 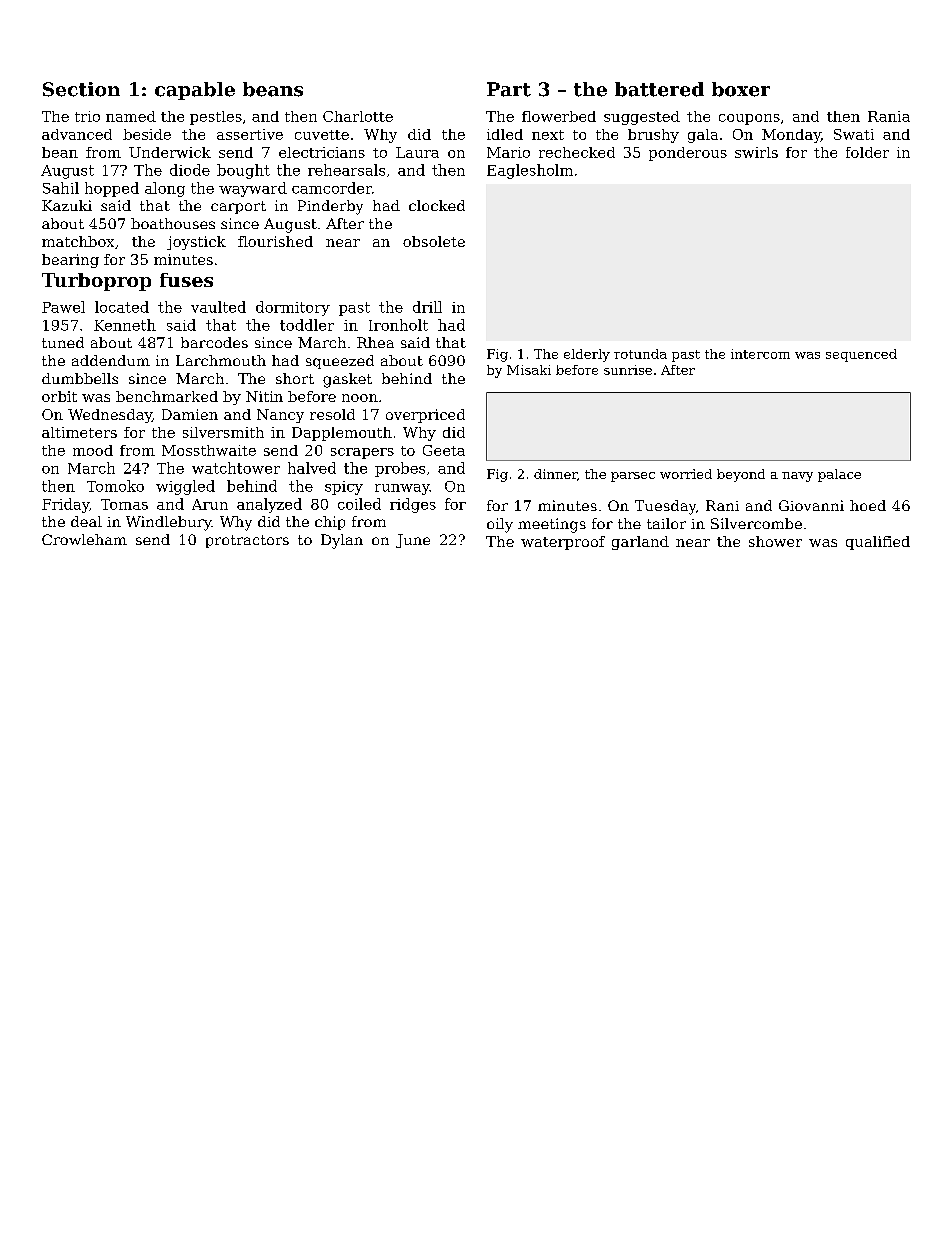 What do you see at coordinates (509, 89) in the document?
I see `Part` at bounding box center [509, 89].
